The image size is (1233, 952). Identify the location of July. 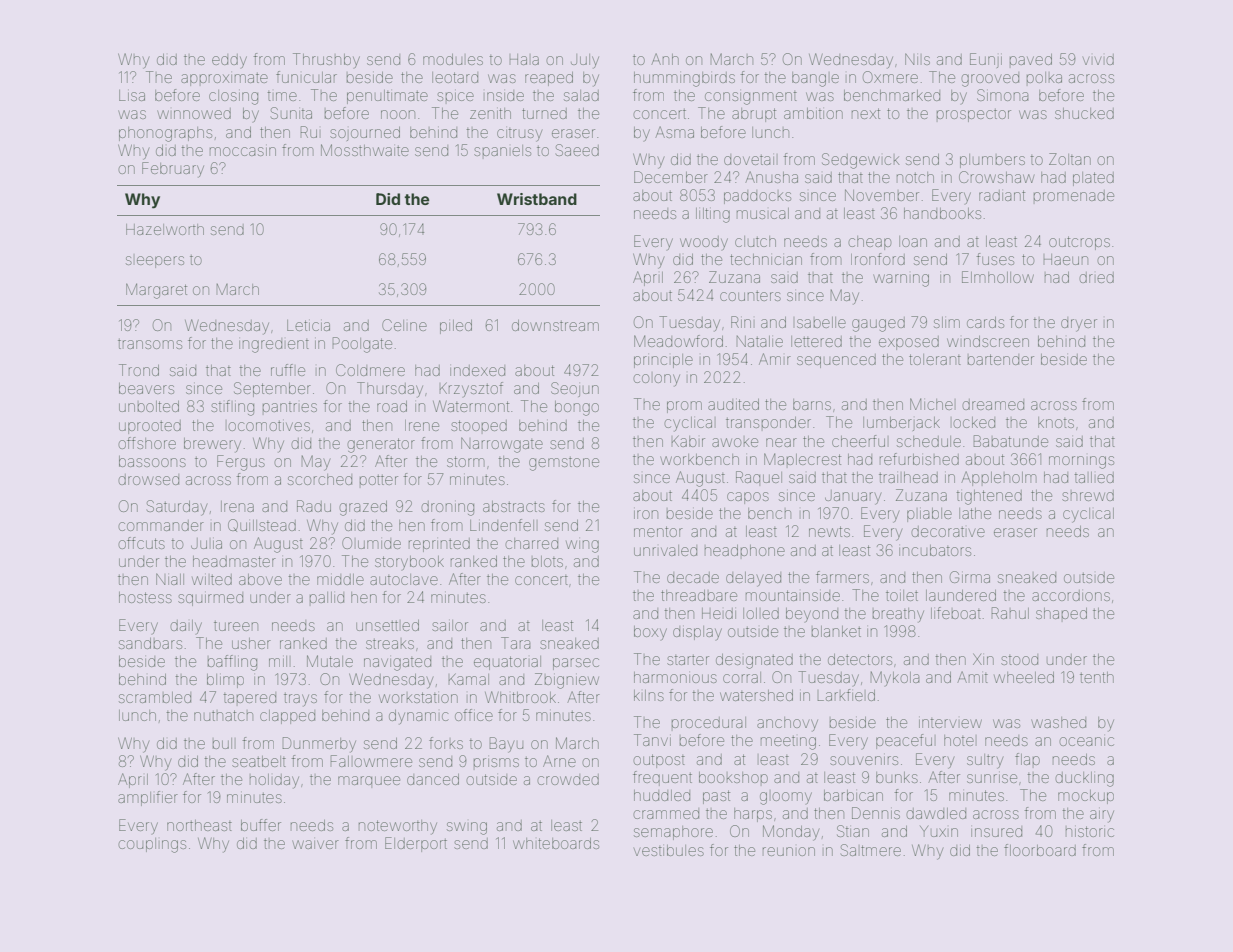
(585, 61).
